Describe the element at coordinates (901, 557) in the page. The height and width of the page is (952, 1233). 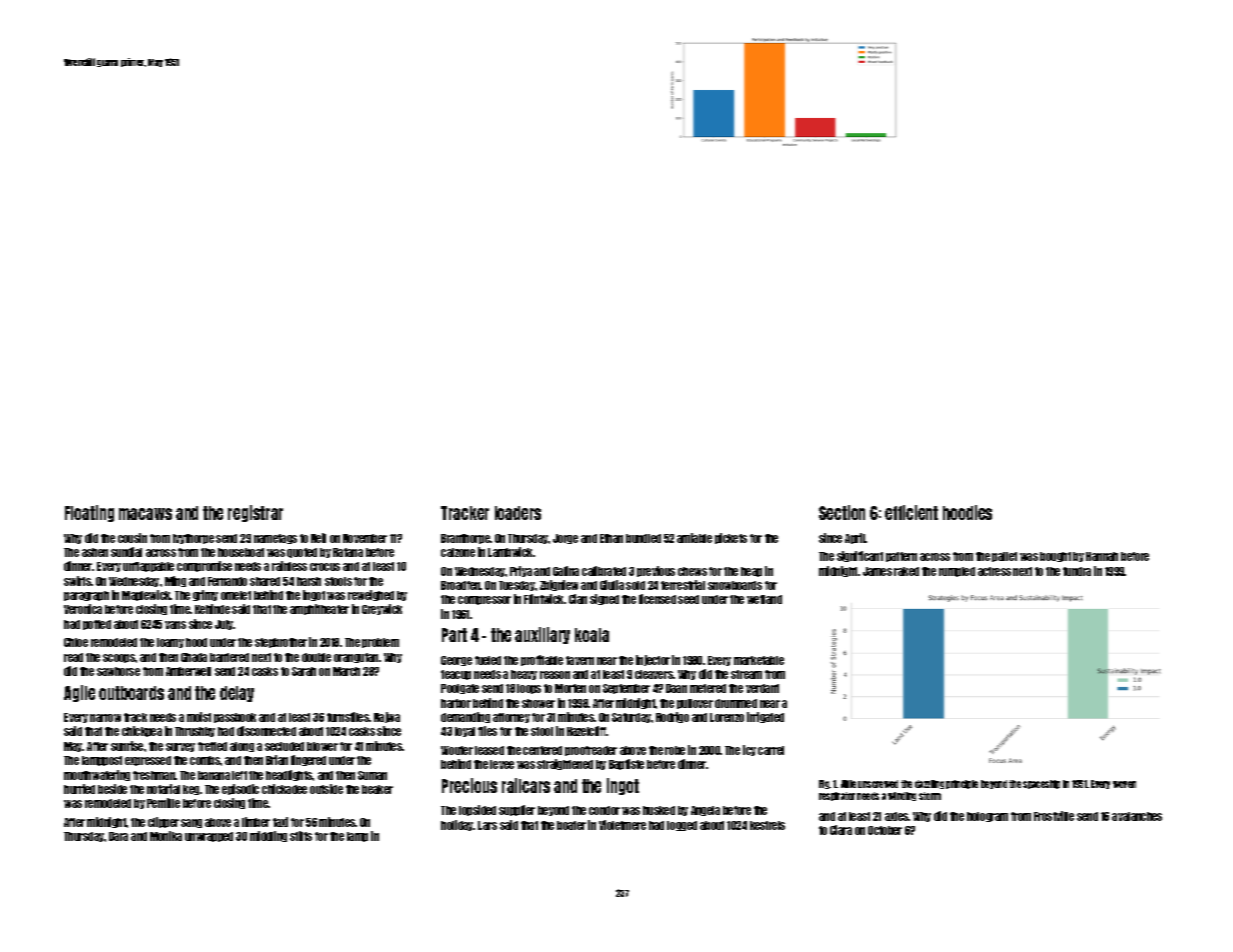
I see `pattern` at that location.
